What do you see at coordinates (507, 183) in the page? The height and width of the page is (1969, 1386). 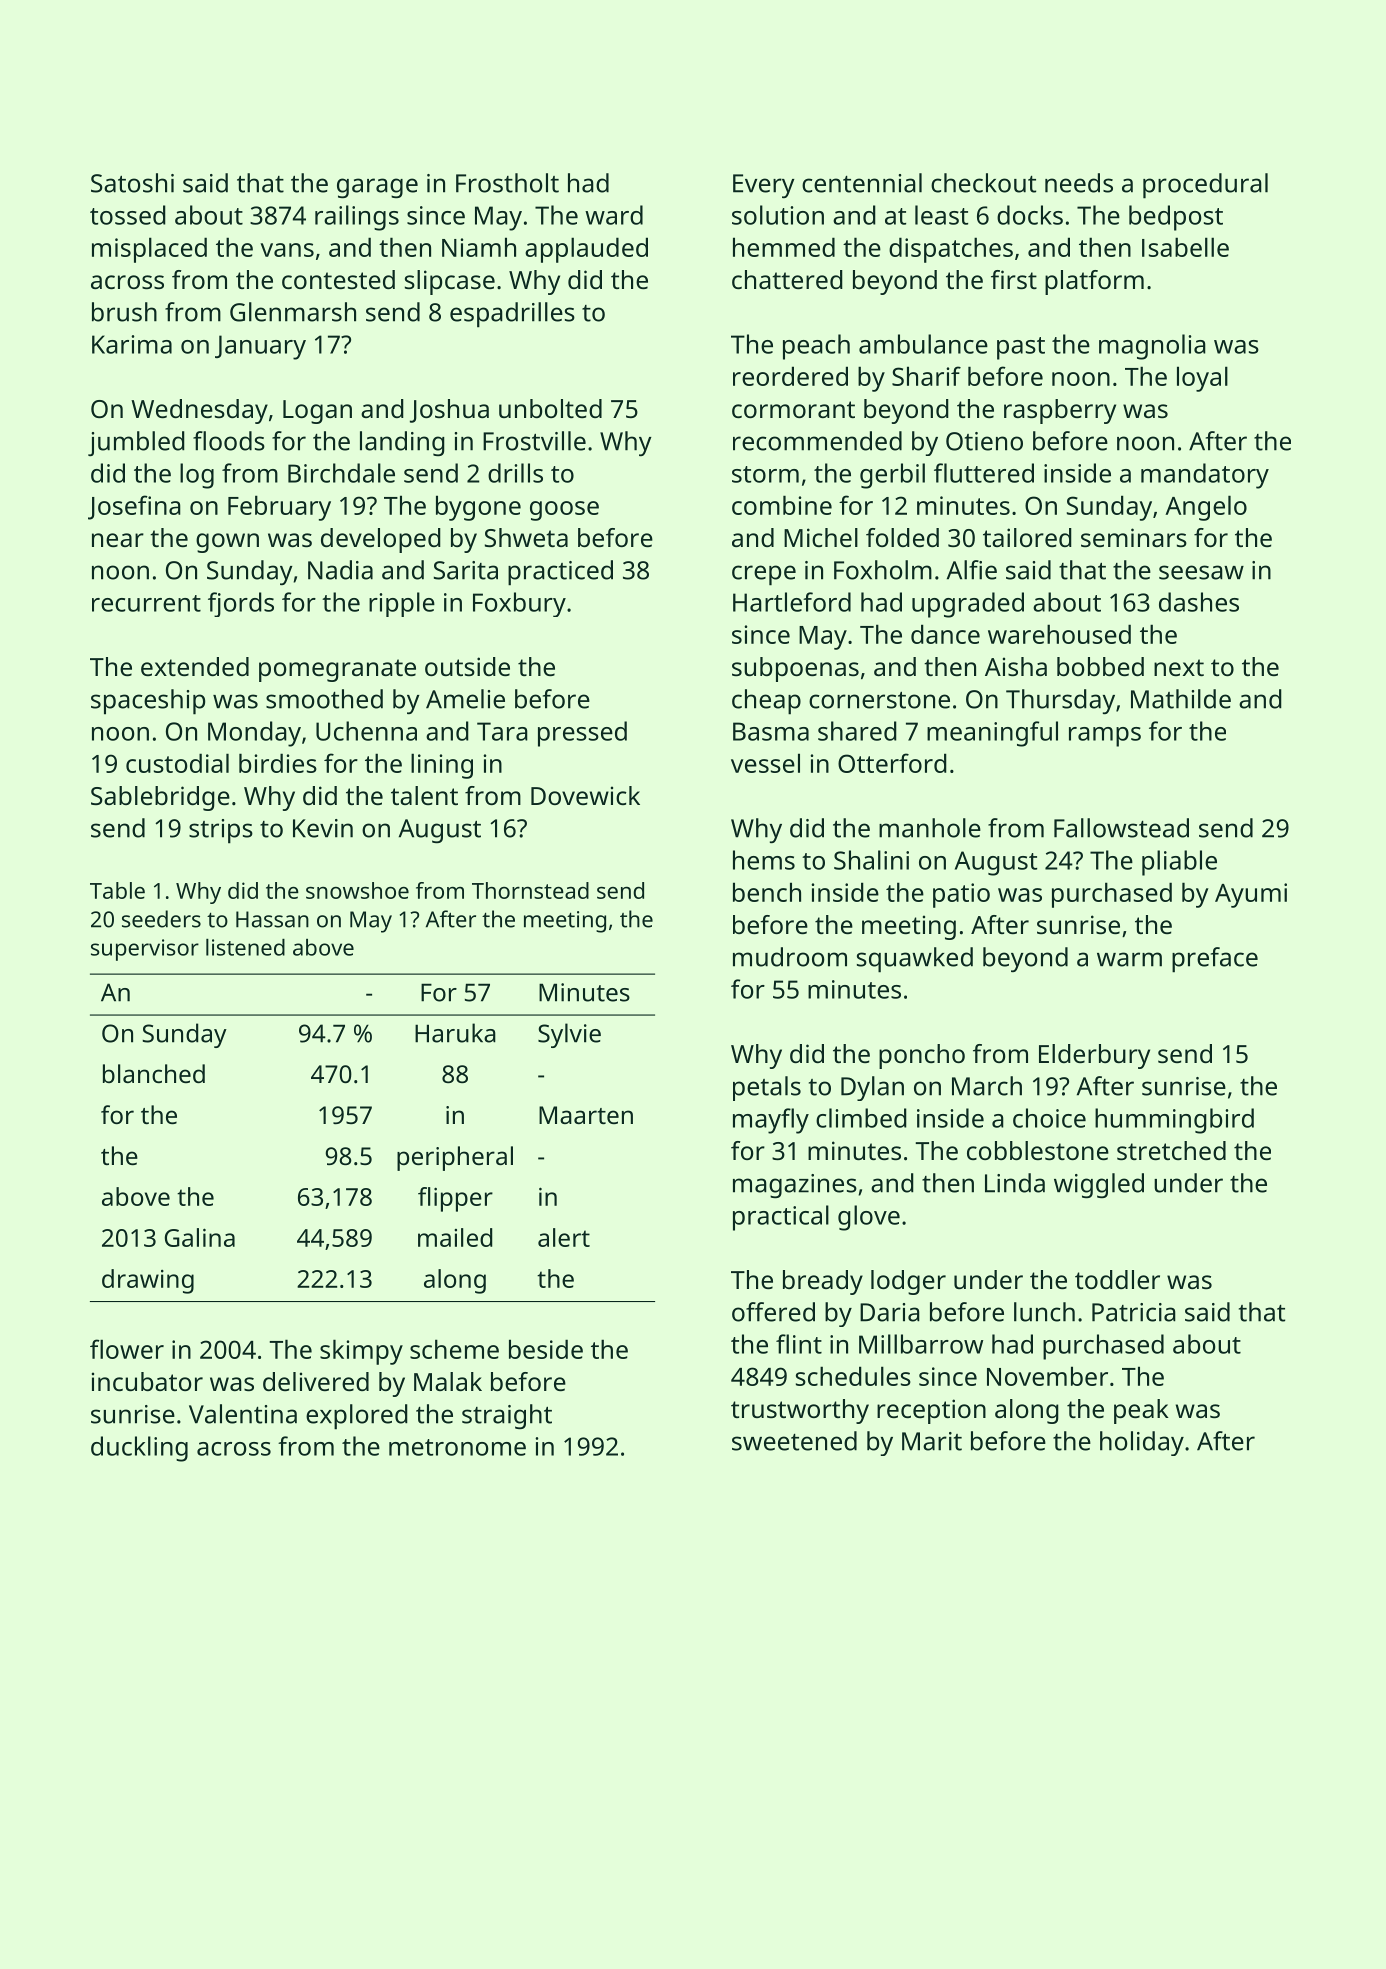 I see `Frostholt` at bounding box center [507, 183].
